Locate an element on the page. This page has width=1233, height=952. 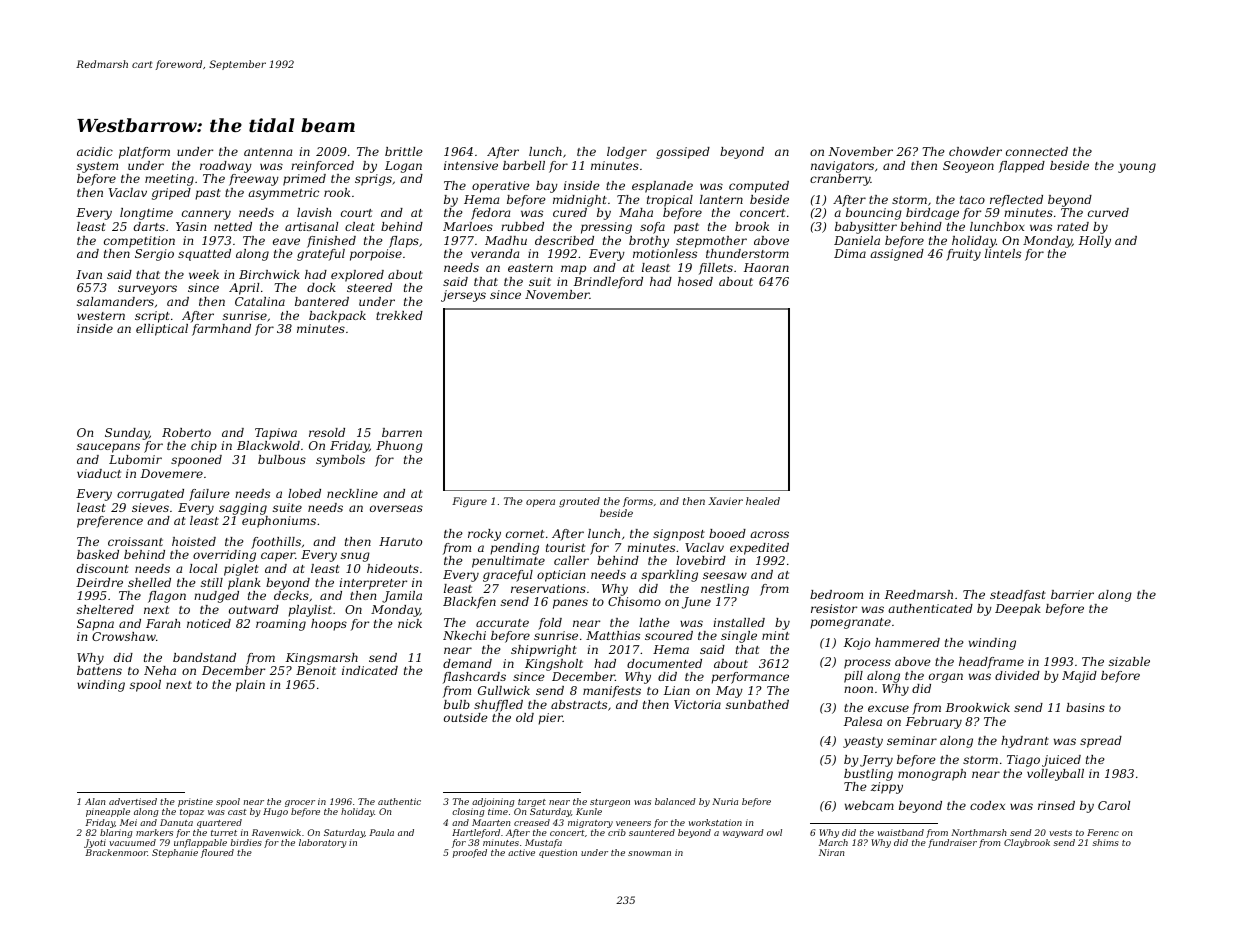
sieves is located at coordinates (150, 507).
